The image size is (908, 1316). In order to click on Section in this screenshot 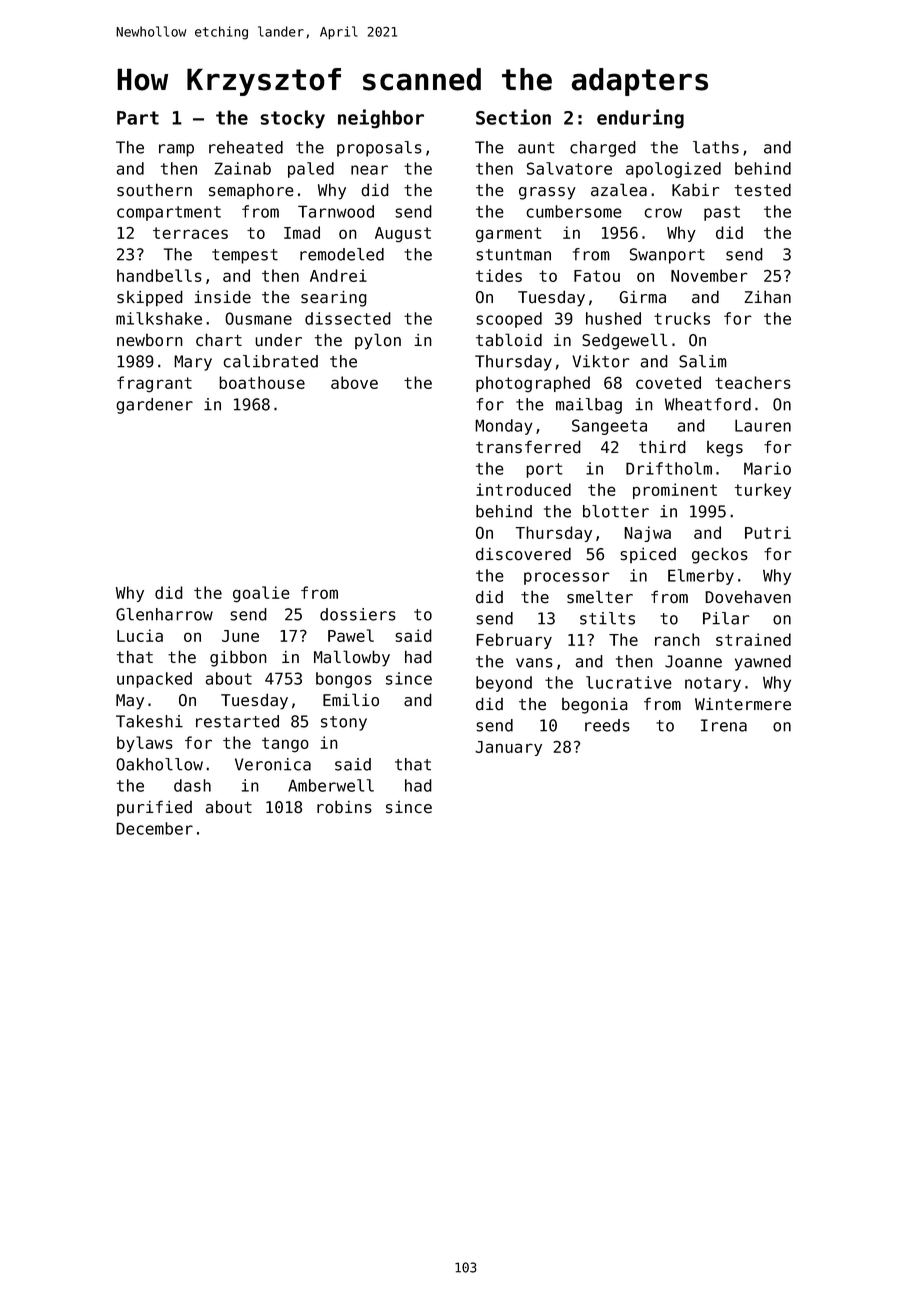, I will do `click(513, 117)`.
